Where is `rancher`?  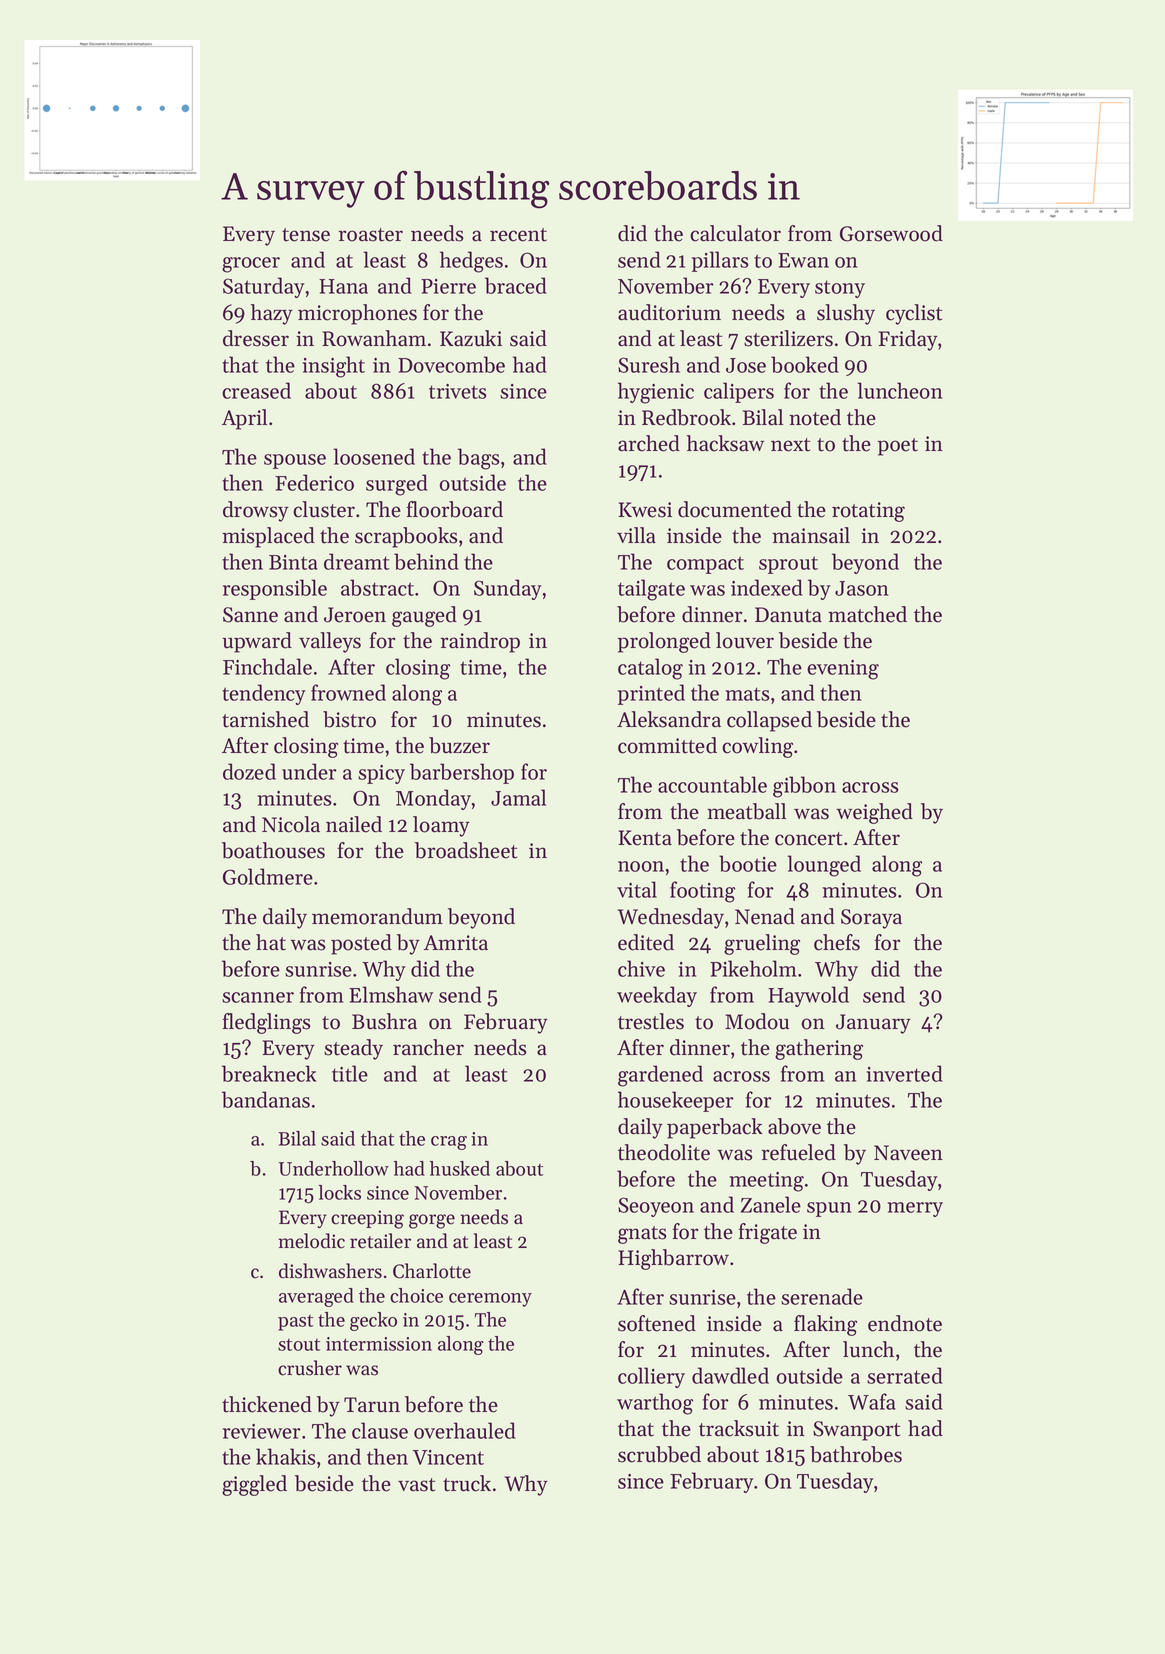
rancher is located at coordinates (428, 1047).
